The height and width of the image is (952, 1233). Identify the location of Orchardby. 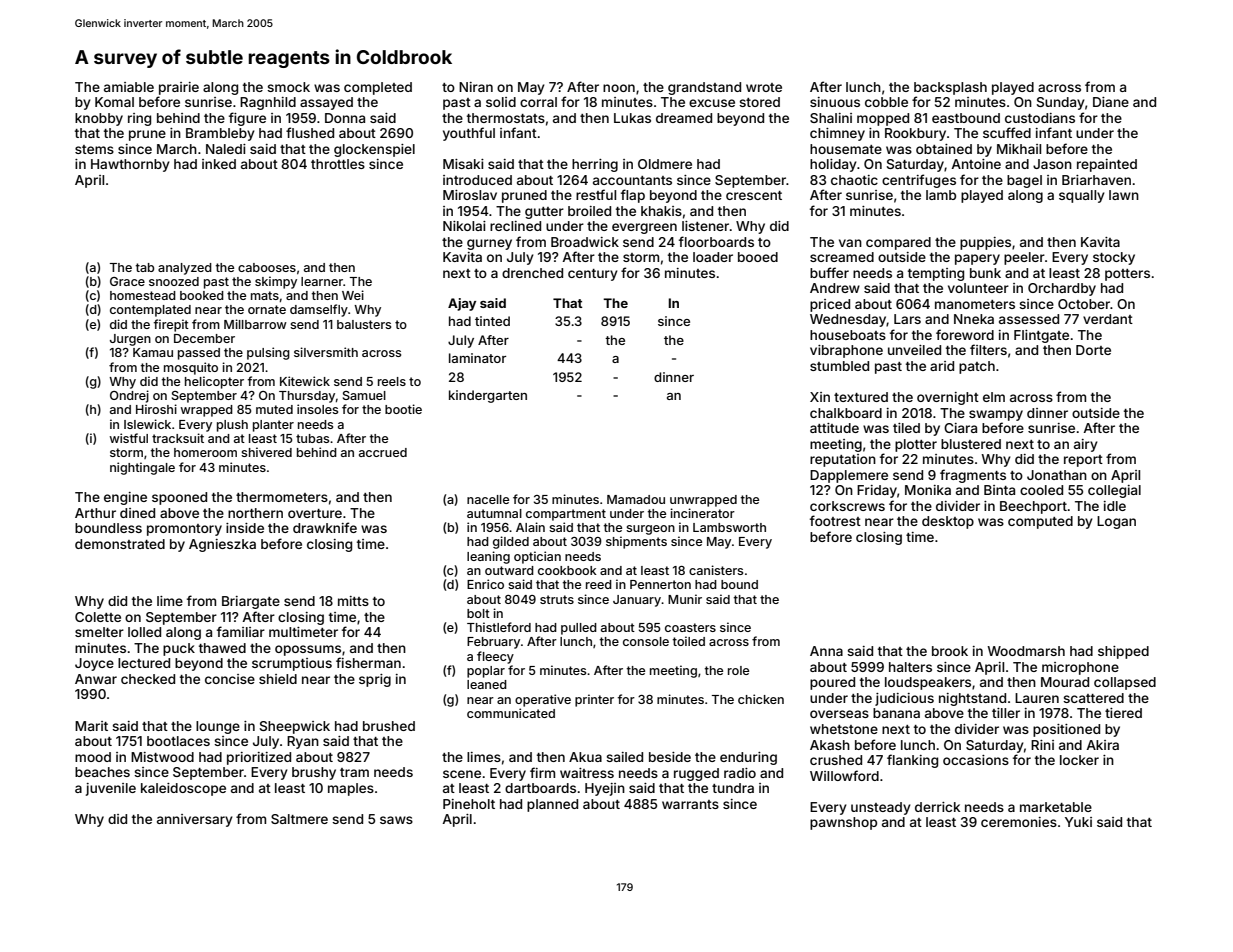
(1062, 289).
